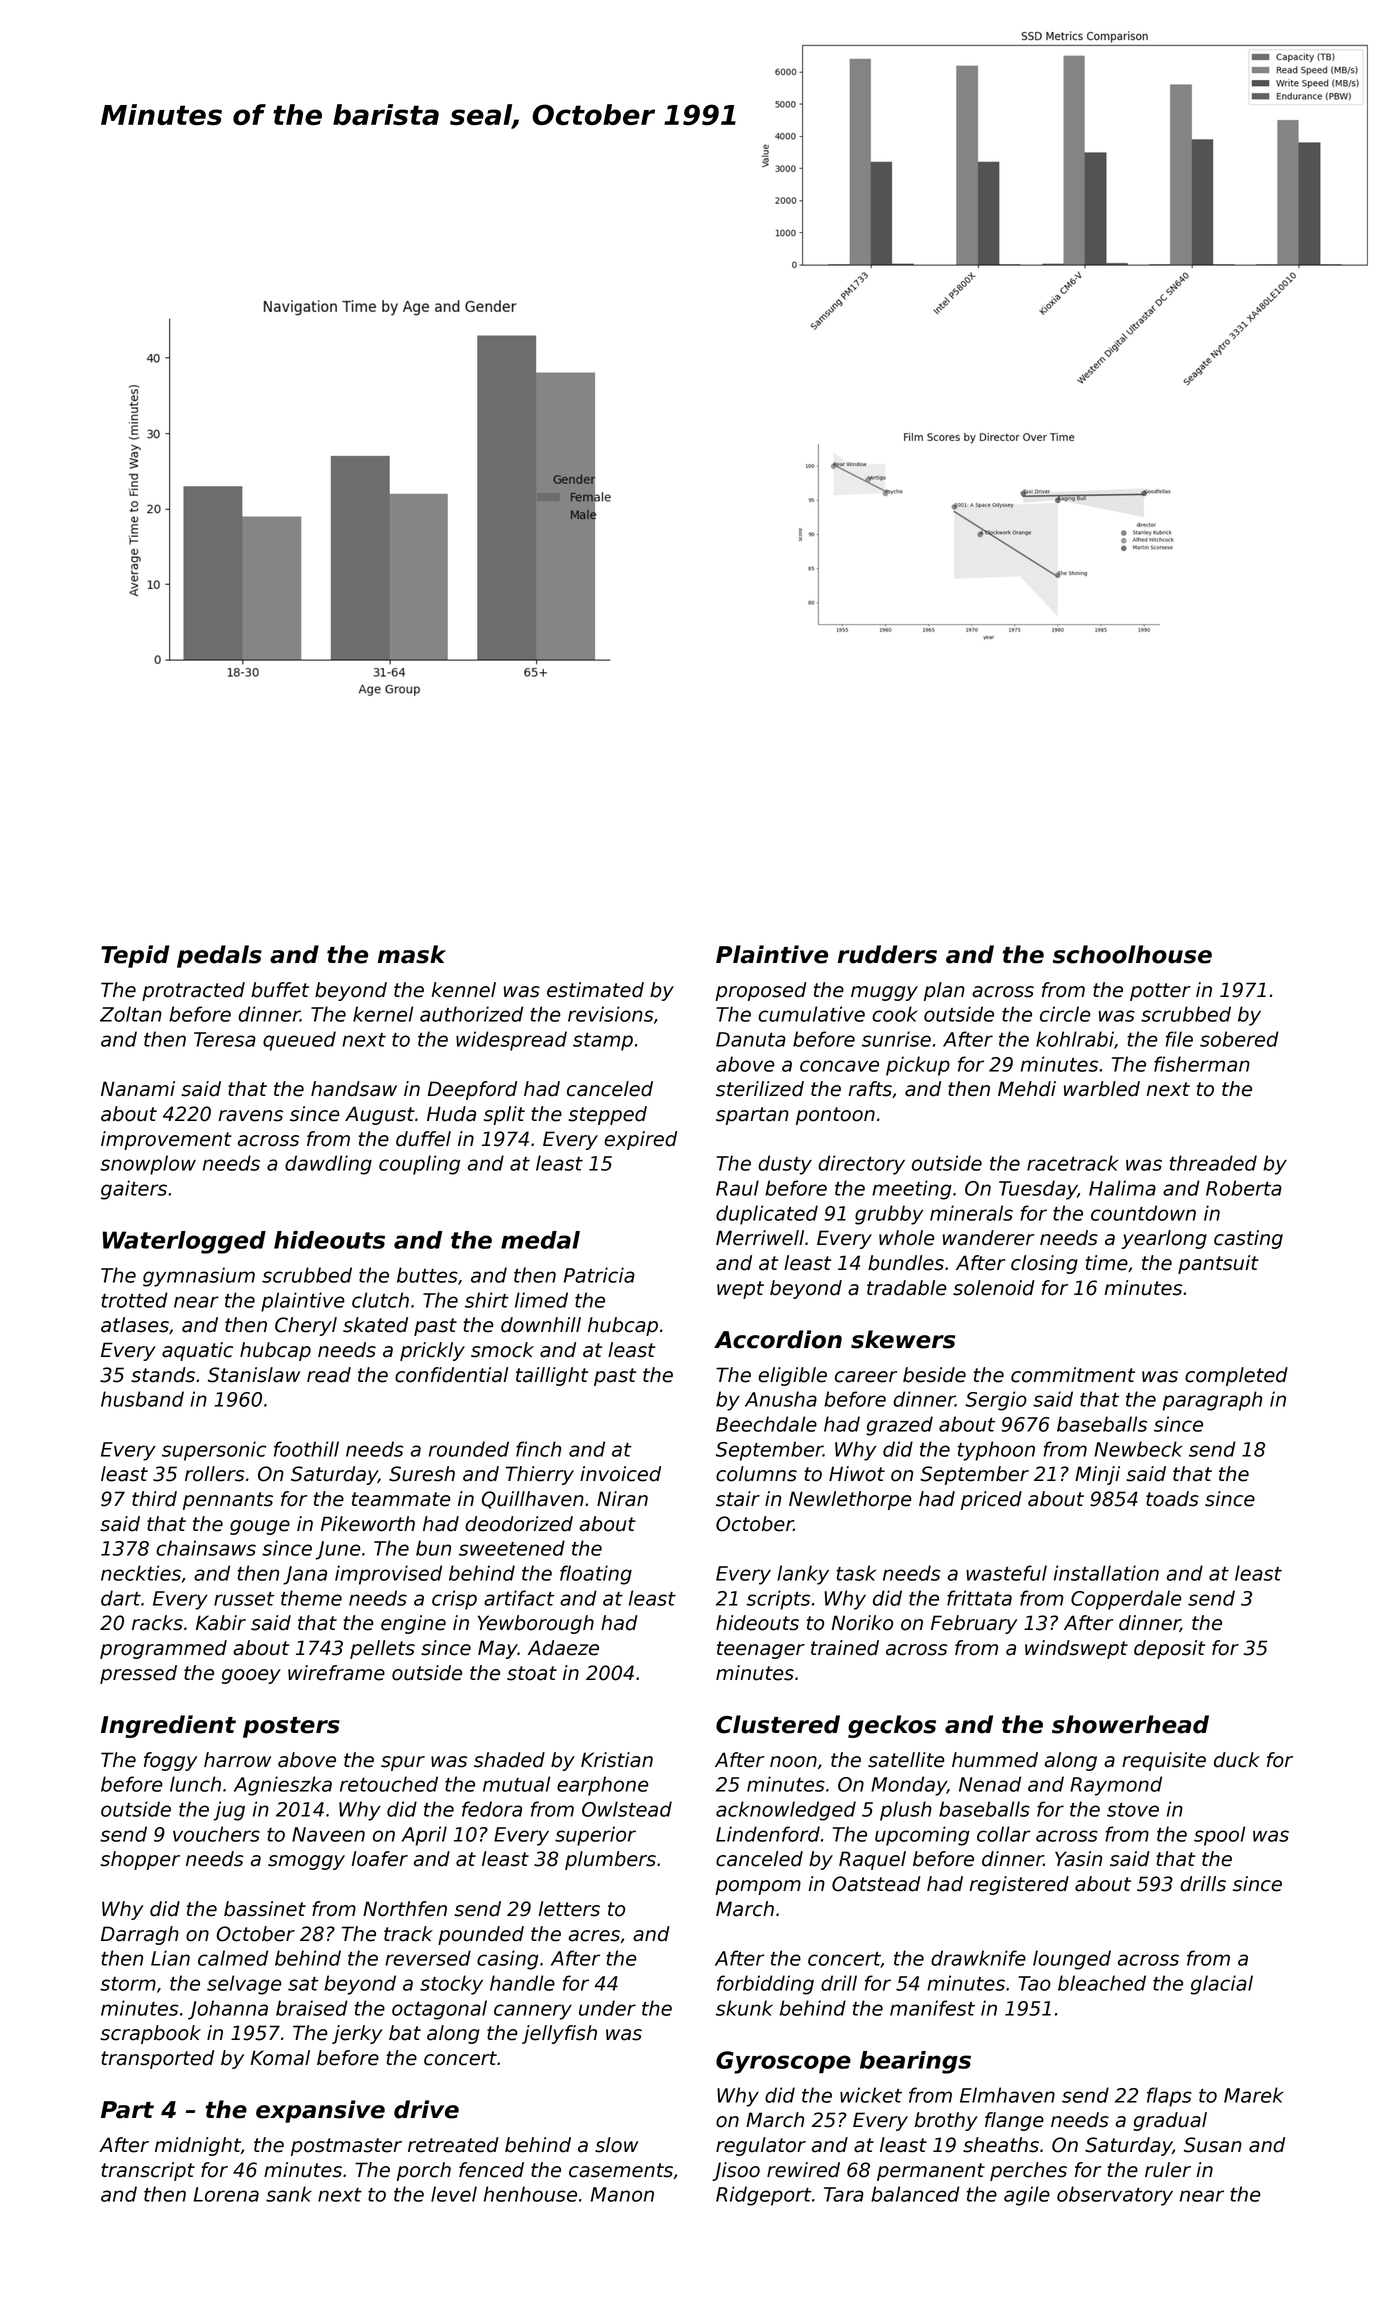  I want to click on expired, so click(640, 1140).
